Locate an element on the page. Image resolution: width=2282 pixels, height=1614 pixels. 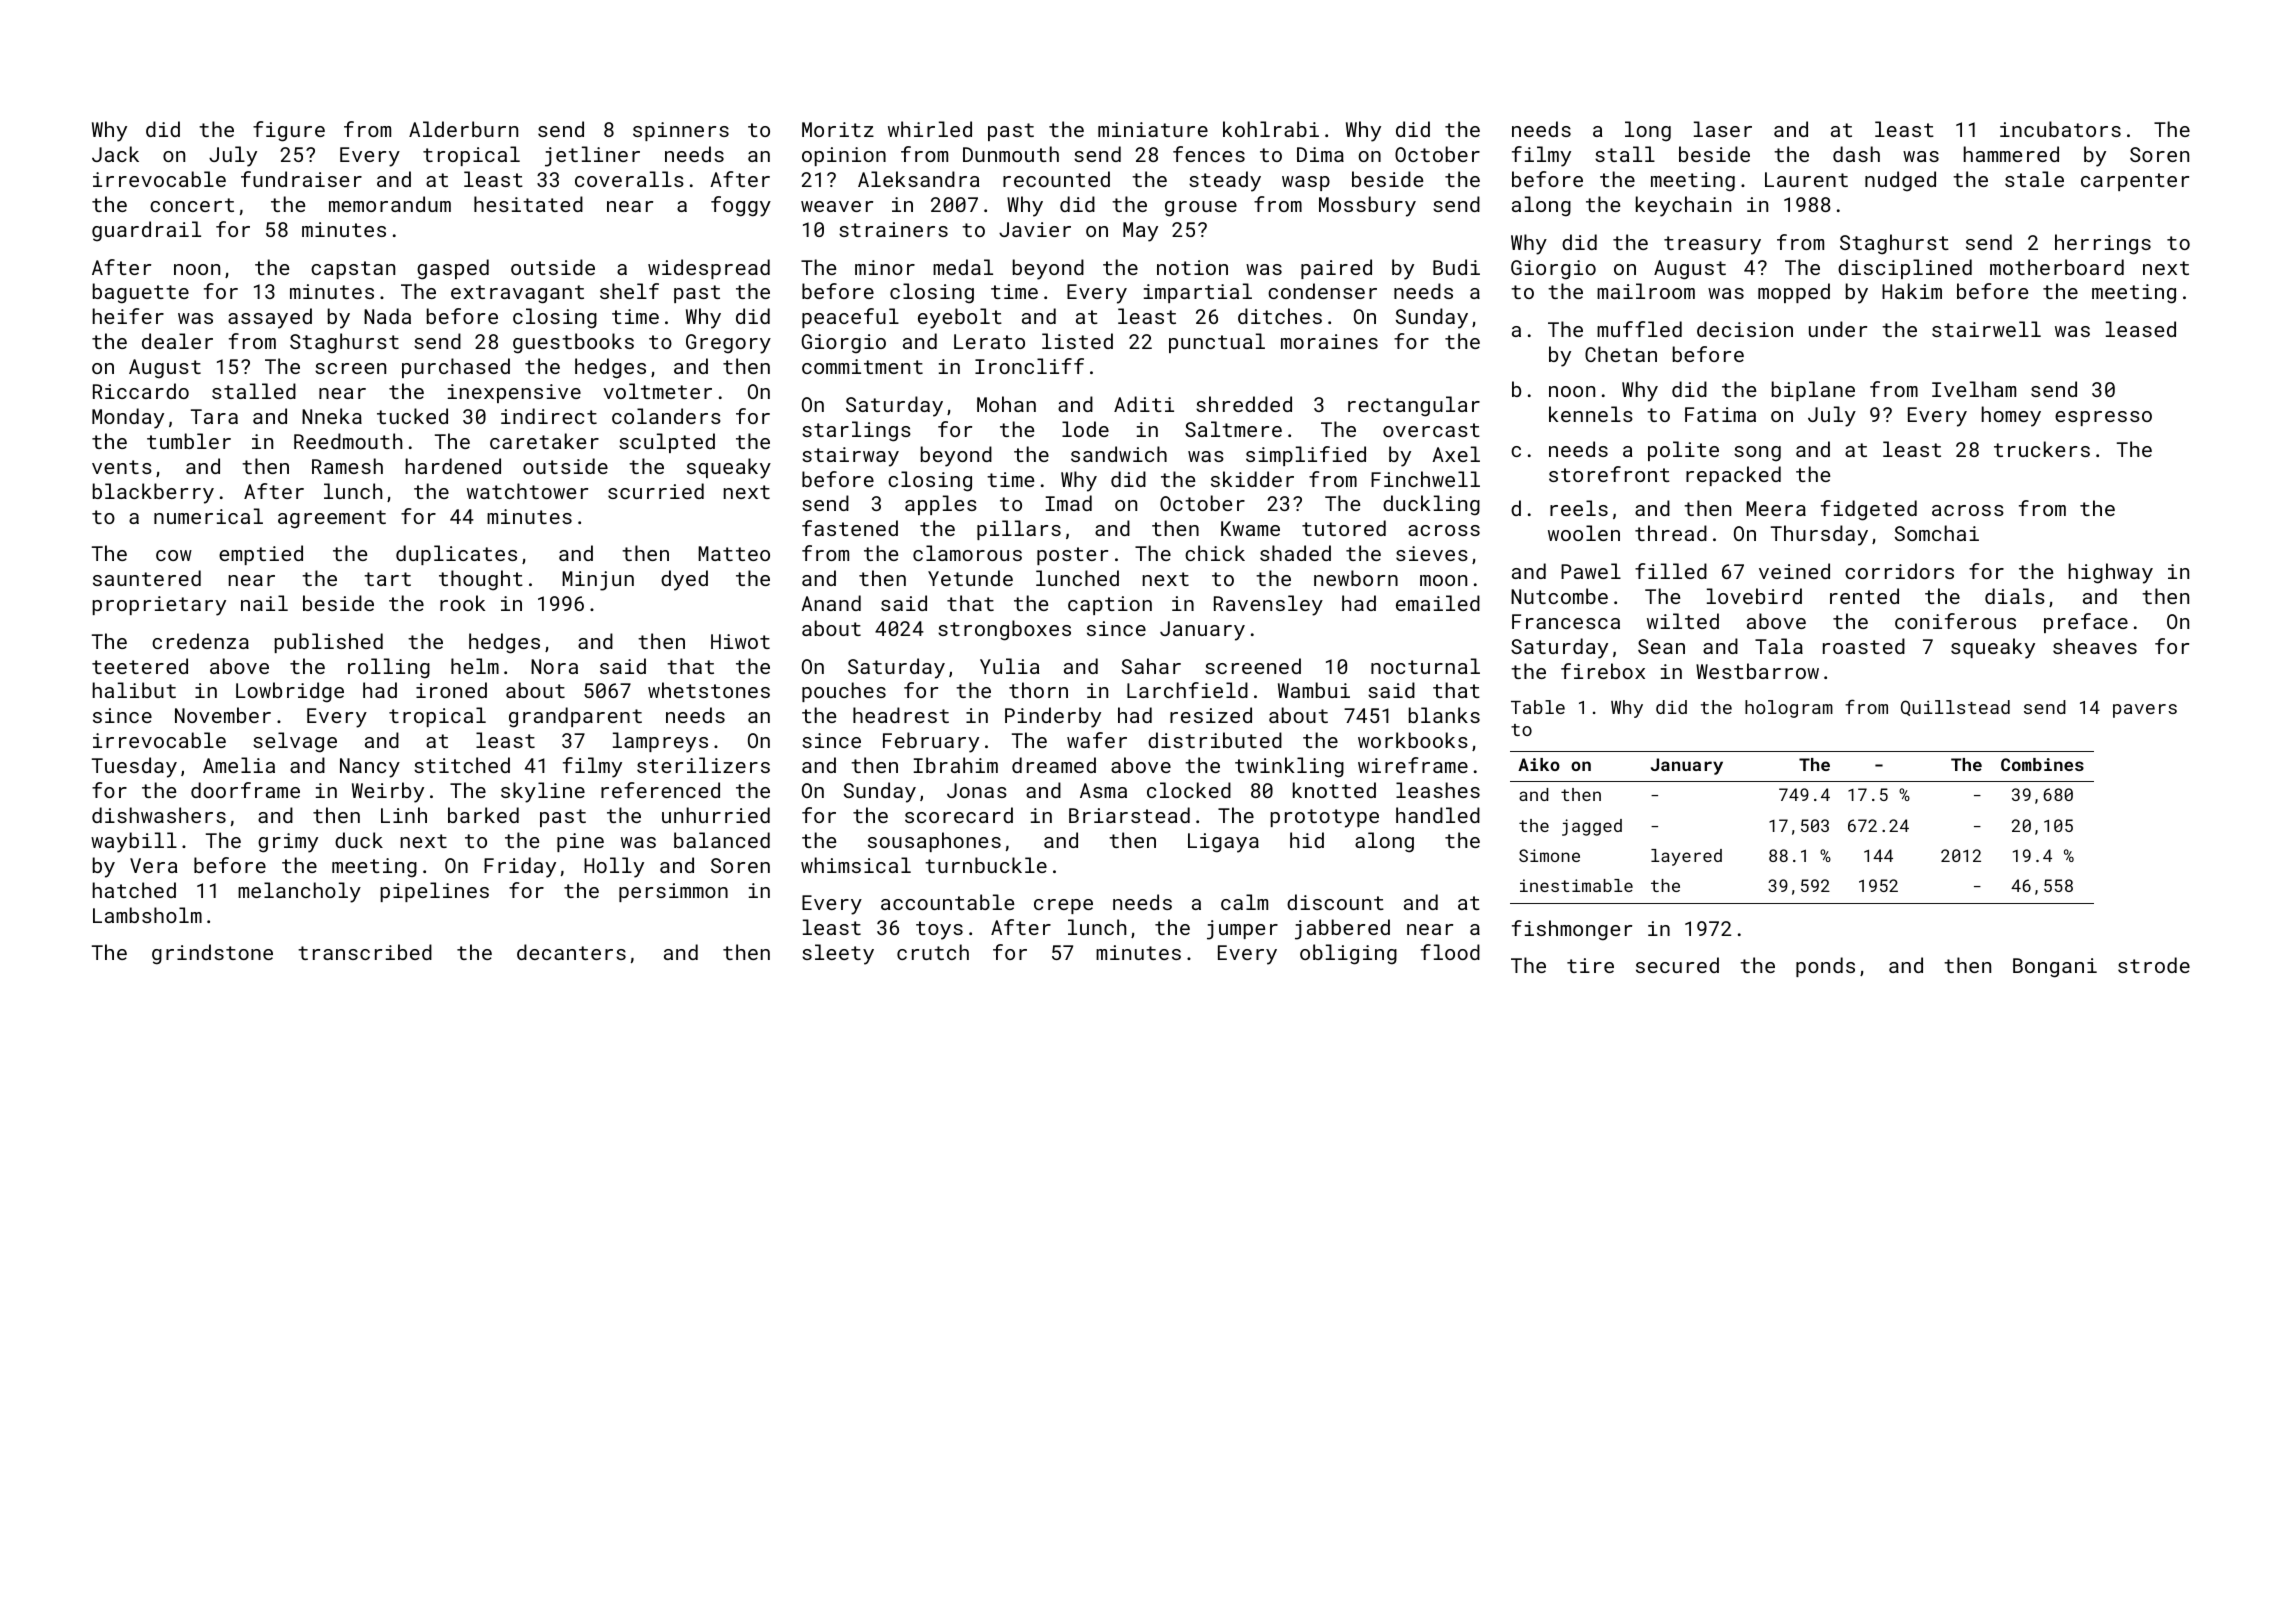
figure is located at coordinates (289, 131).
